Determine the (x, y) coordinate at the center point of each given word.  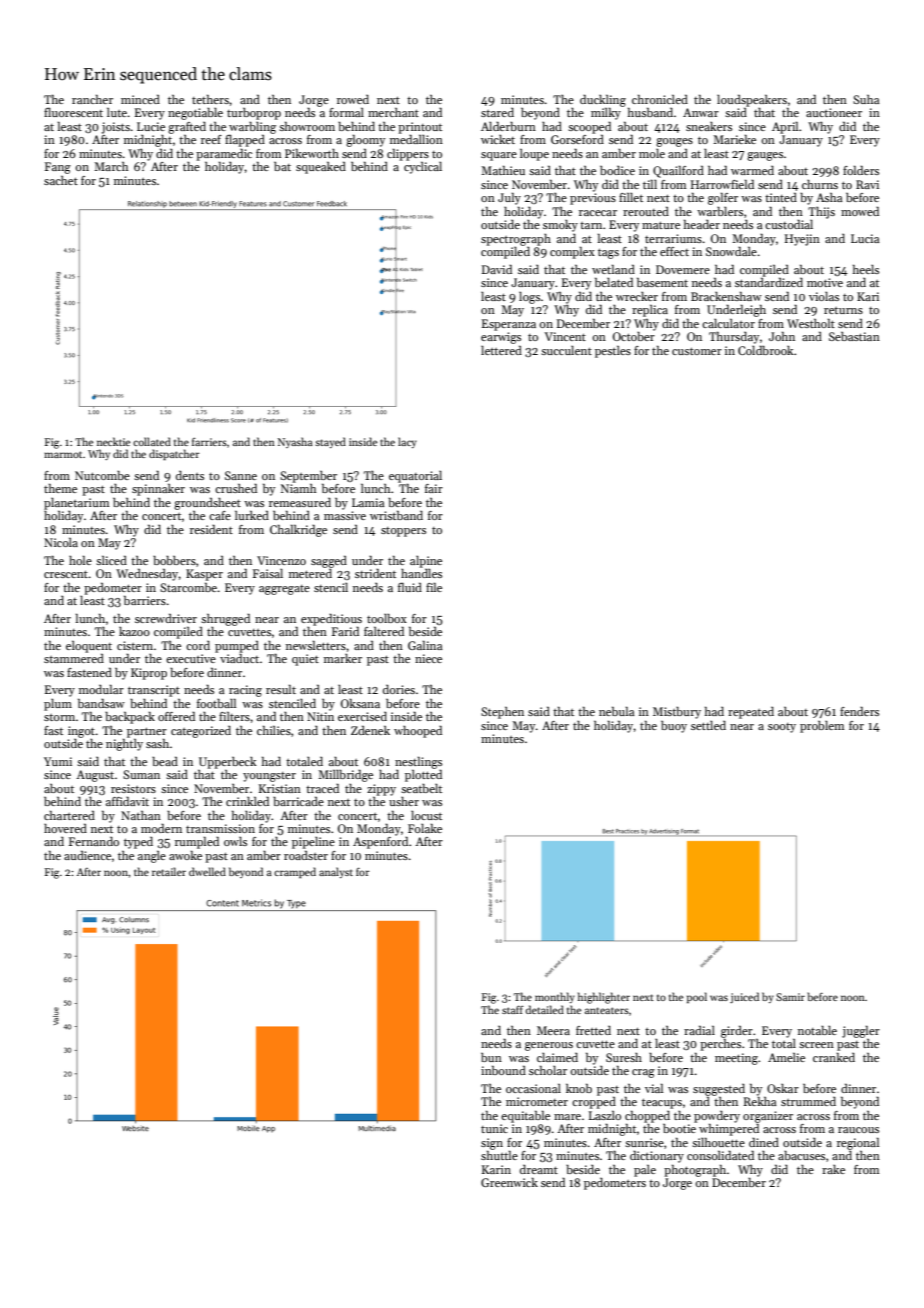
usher (404, 801)
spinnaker (158, 490)
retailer (169, 871)
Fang (58, 168)
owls (235, 841)
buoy (674, 727)
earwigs (501, 338)
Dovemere (683, 269)
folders (861, 170)
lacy (407, 442)
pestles (613, 352)
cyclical (423, 168)
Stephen (502, 713)
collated (152, 441)
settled (708, 725)
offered (176, 716)
